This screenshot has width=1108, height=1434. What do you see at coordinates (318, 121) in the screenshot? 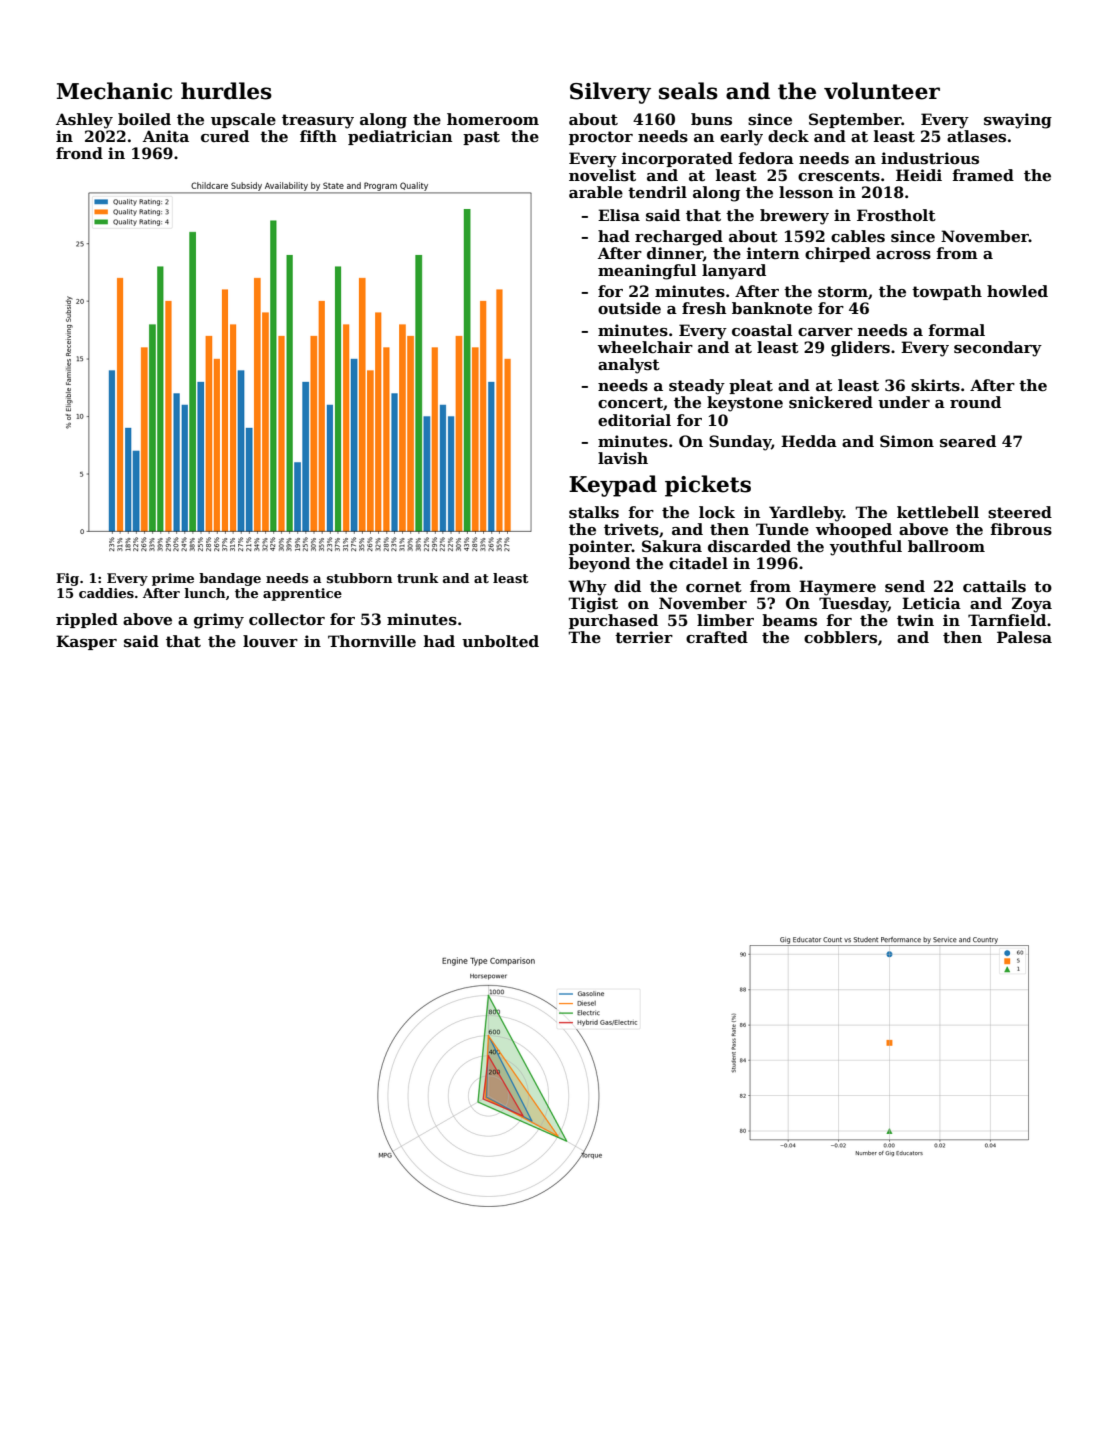
I see `treasury` at bounding box center [318, 121].
